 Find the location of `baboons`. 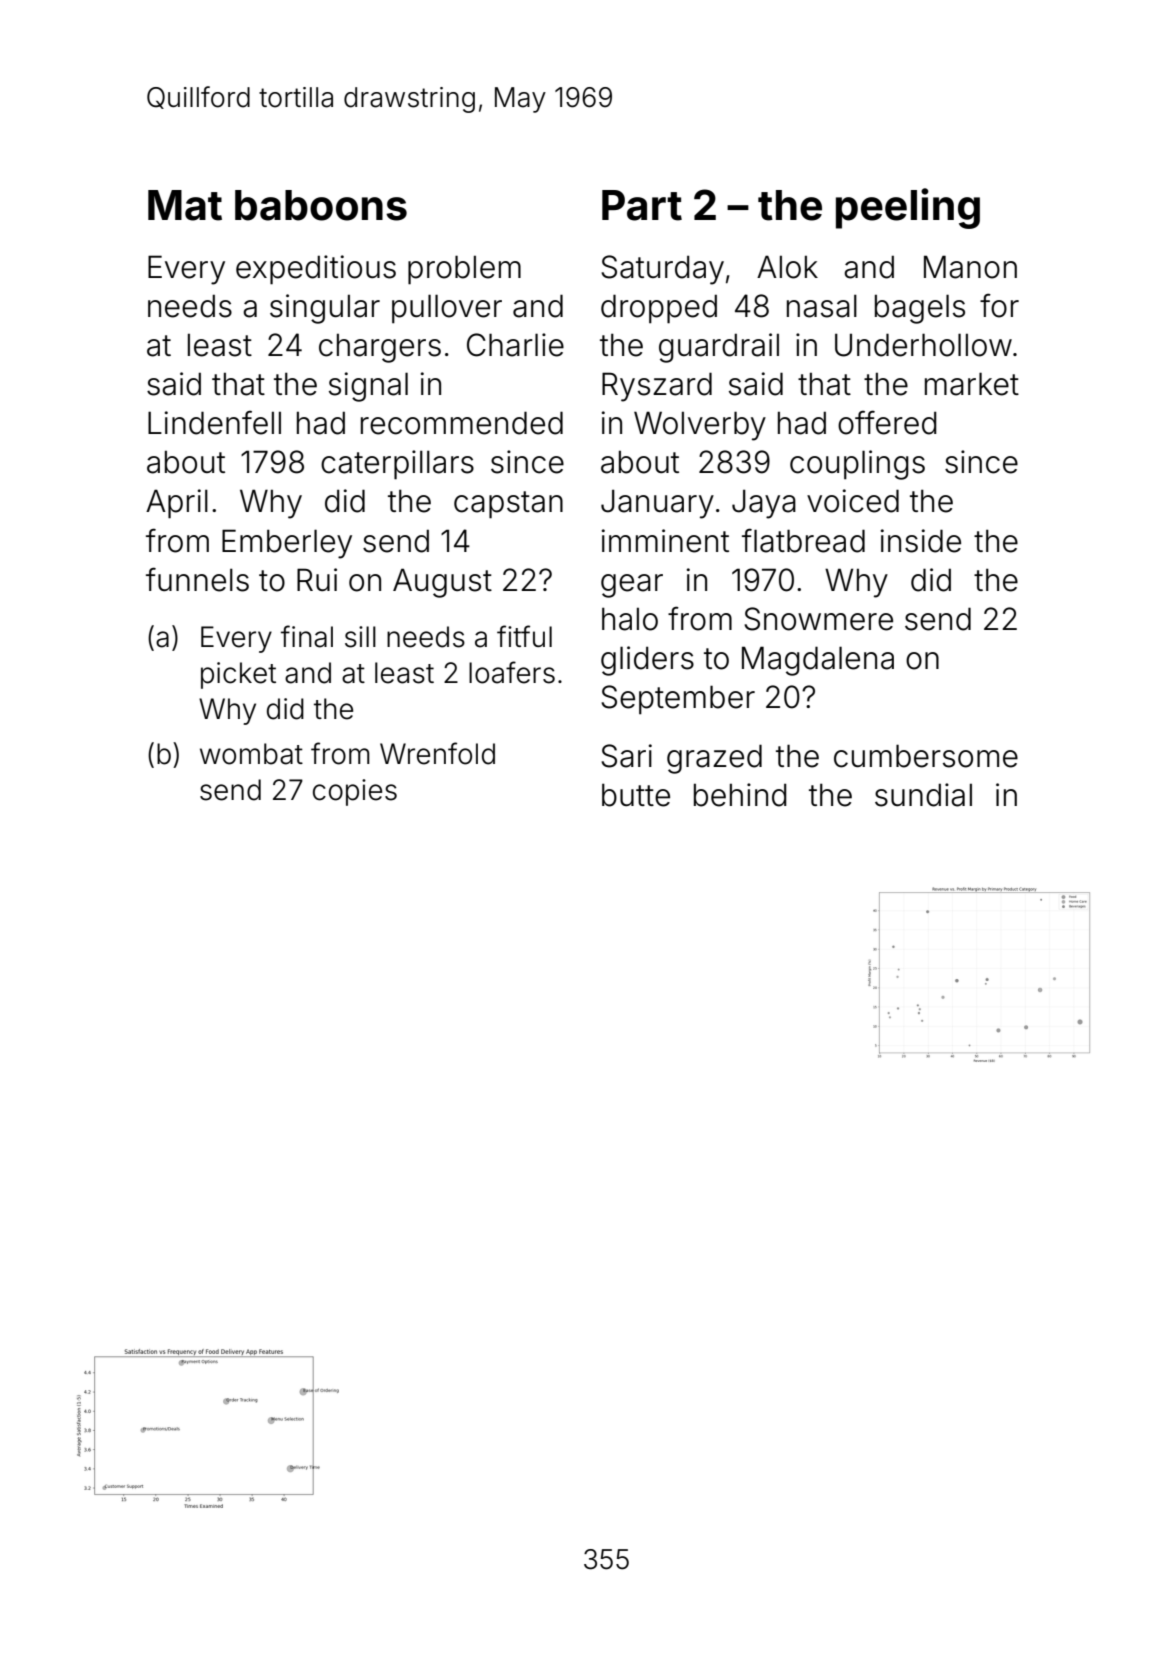

baboons is located at coordinates (321, 205).
